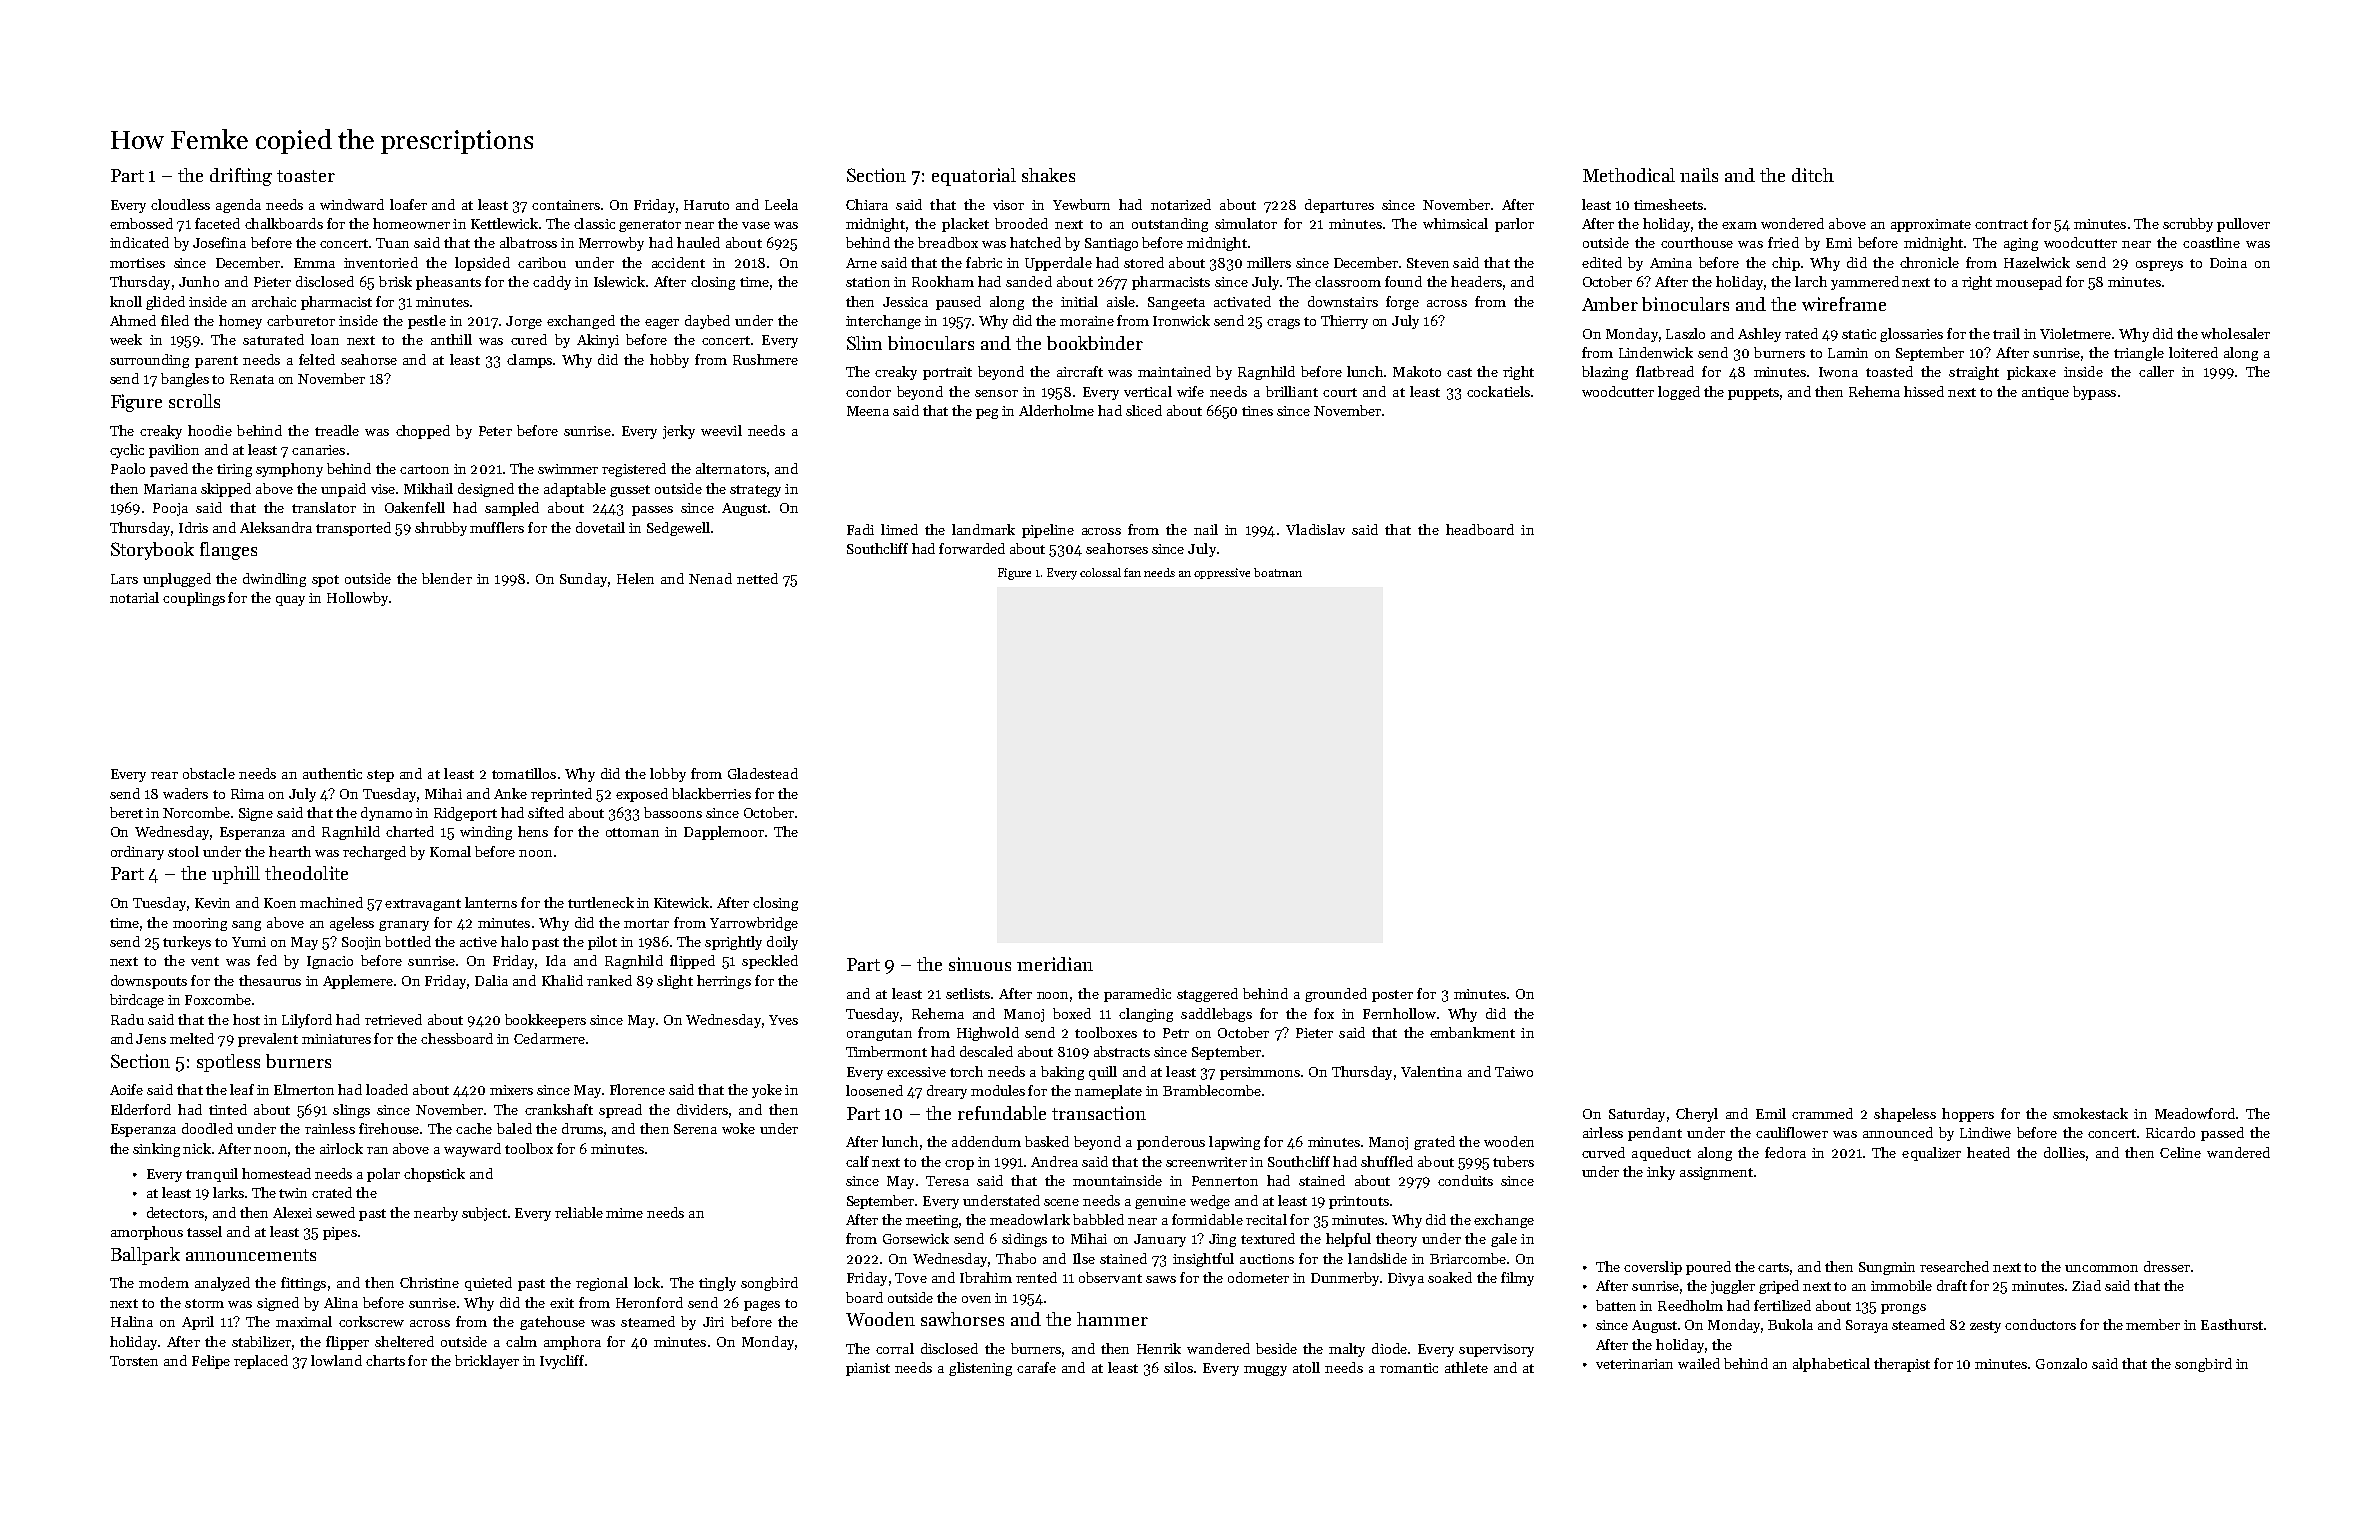 This screenshot has height=1540, width=2380. What do you see at coordinates (268, 1040) in the screenshot?
I see `prevalent` at bounding box center [268, 1040].
